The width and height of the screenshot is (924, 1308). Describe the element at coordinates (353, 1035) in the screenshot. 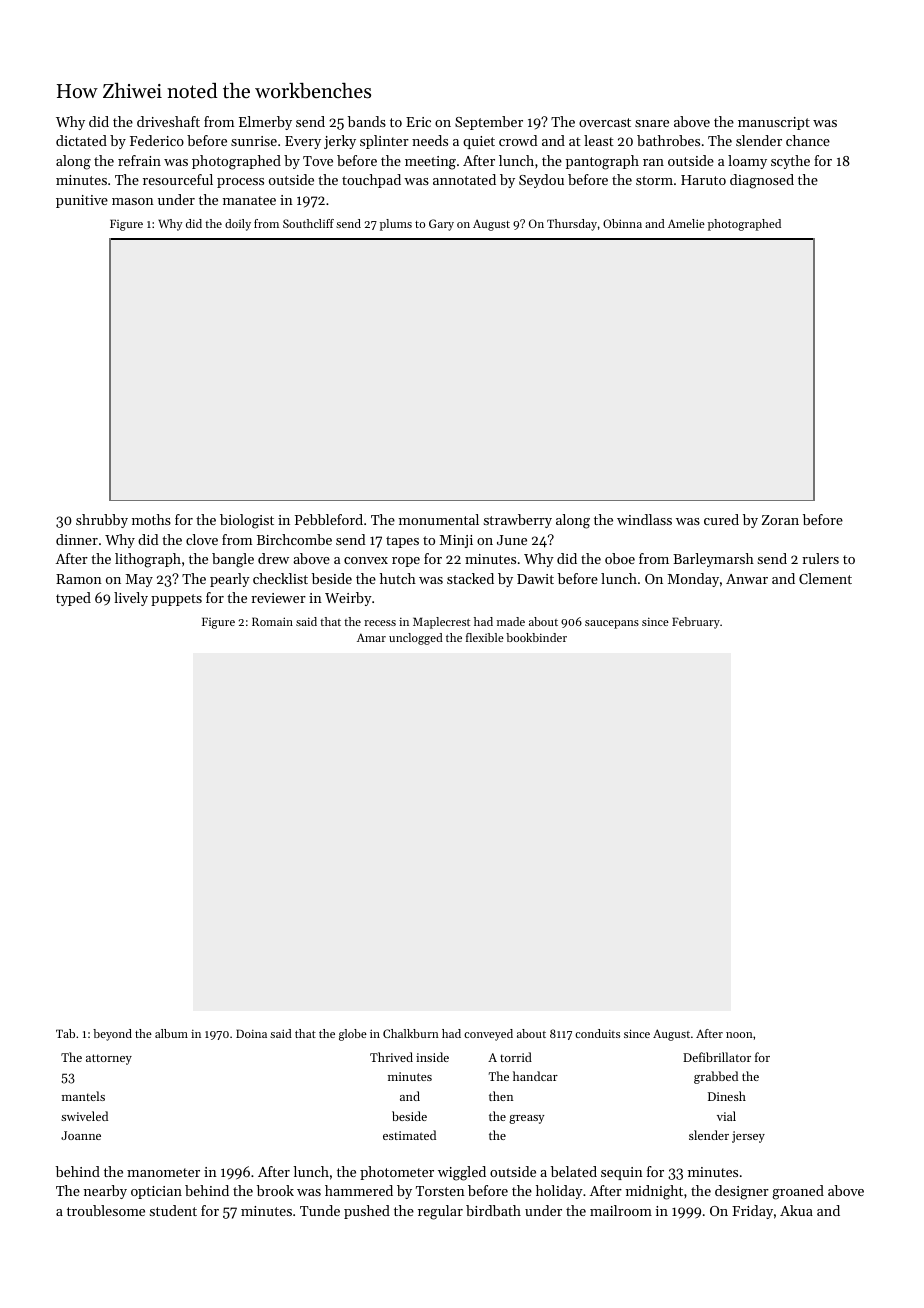

I see `globe` at that location.
